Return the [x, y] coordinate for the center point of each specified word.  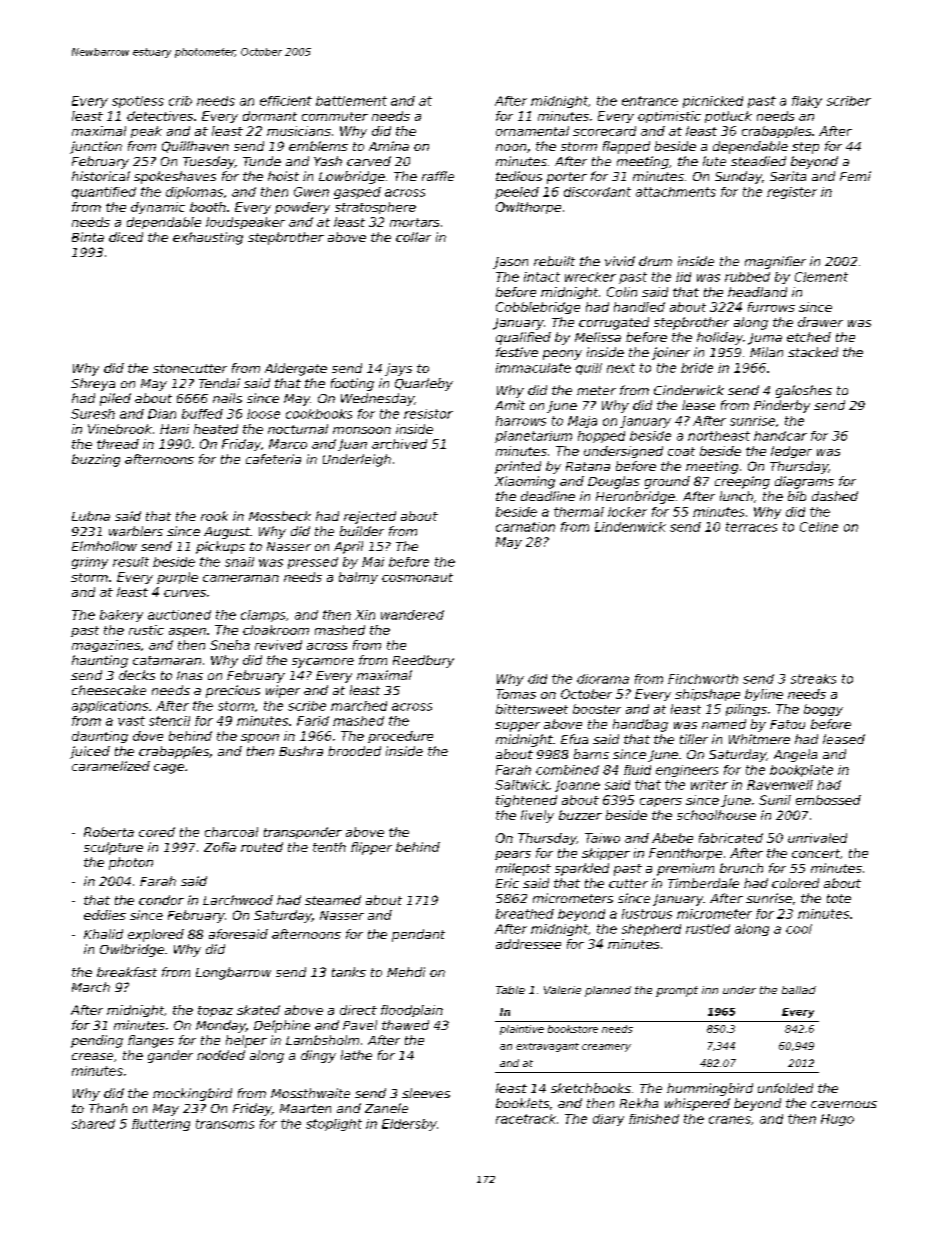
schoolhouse [716, 815]
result [131, 562]
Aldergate [296, 369]
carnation [525, 527]
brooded [354, 751]
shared [93, 1124]
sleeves [426, 1093]
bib [797, 496]
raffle [438, 176]
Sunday [738, 177]
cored [157, 832]
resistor [428, 414]
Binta [88, 237]
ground [667, 482]
